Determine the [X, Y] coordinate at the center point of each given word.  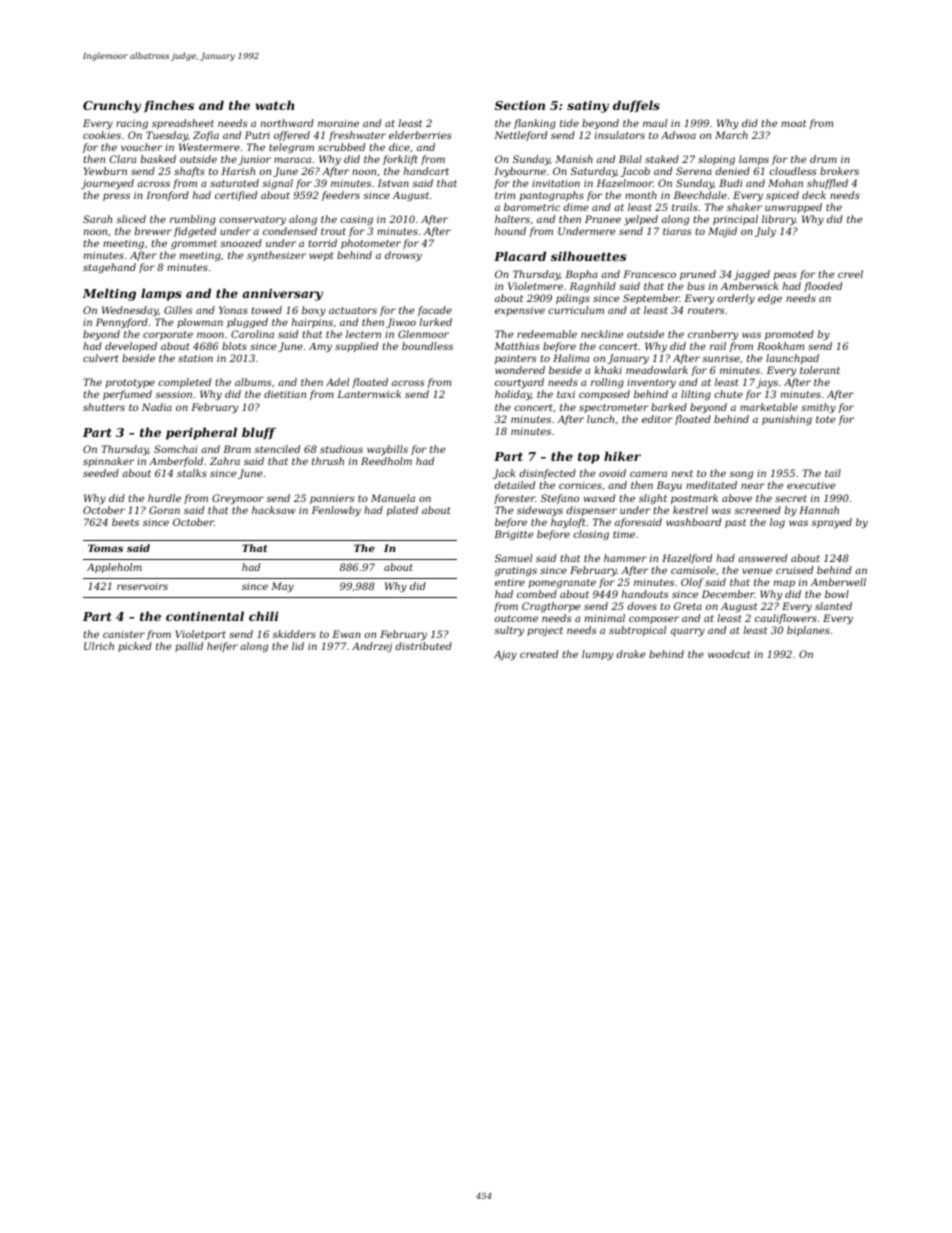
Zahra [225, 461]
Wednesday [130, 311]
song [741, 475]
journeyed [107, 184]
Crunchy [112, 106]
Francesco [649, 274]
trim [505, 195]
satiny [588, 107]
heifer [222, 647]
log [777, 523]
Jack [504, 474]
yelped [641, 220]
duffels [636, 106]
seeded [101, 473]
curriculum [576, 310]
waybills [387, 450]
